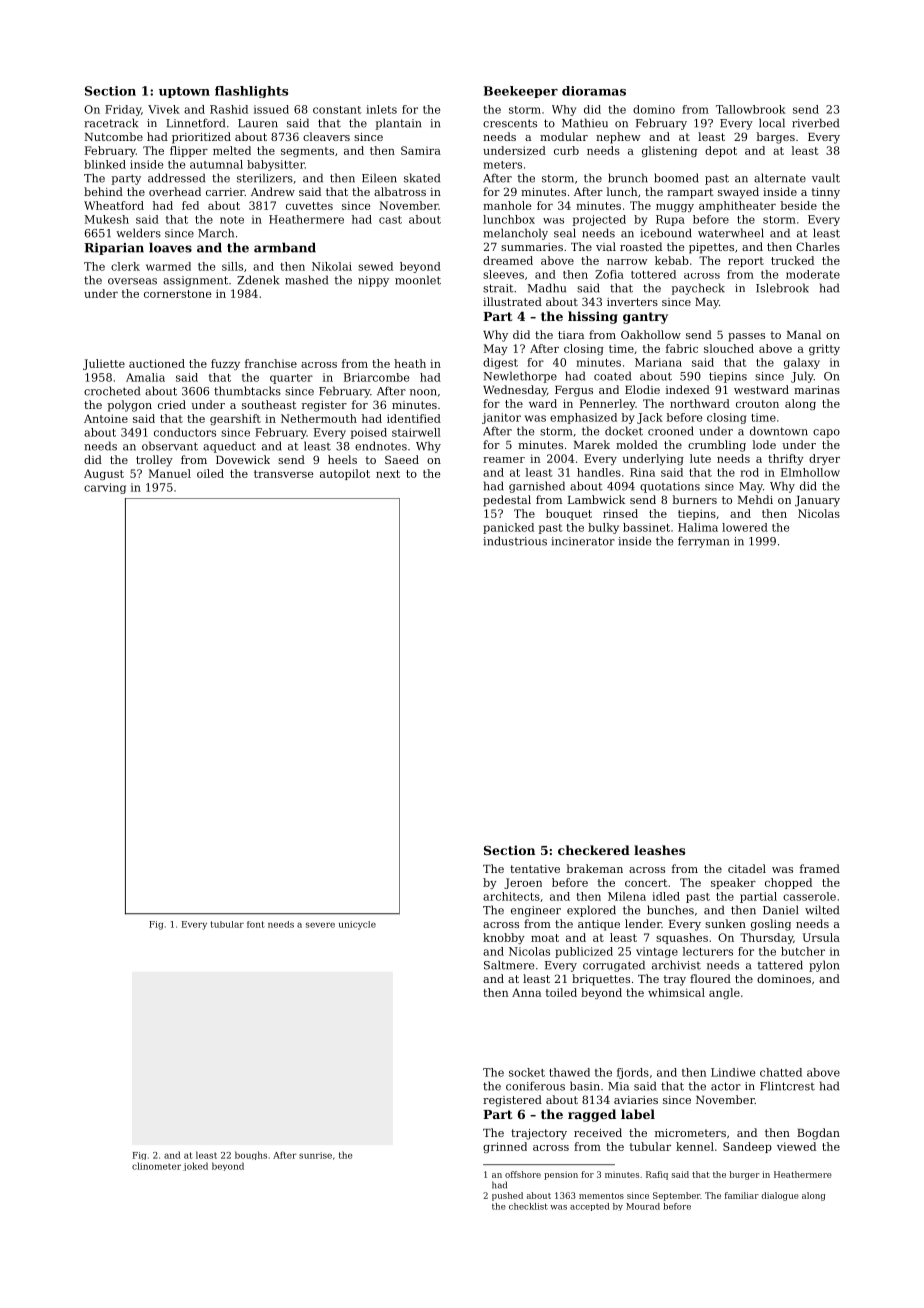 The image size is (924, 1308). Describe the element at coordinates (564, 136) in the image. I see `modular` at that location.
